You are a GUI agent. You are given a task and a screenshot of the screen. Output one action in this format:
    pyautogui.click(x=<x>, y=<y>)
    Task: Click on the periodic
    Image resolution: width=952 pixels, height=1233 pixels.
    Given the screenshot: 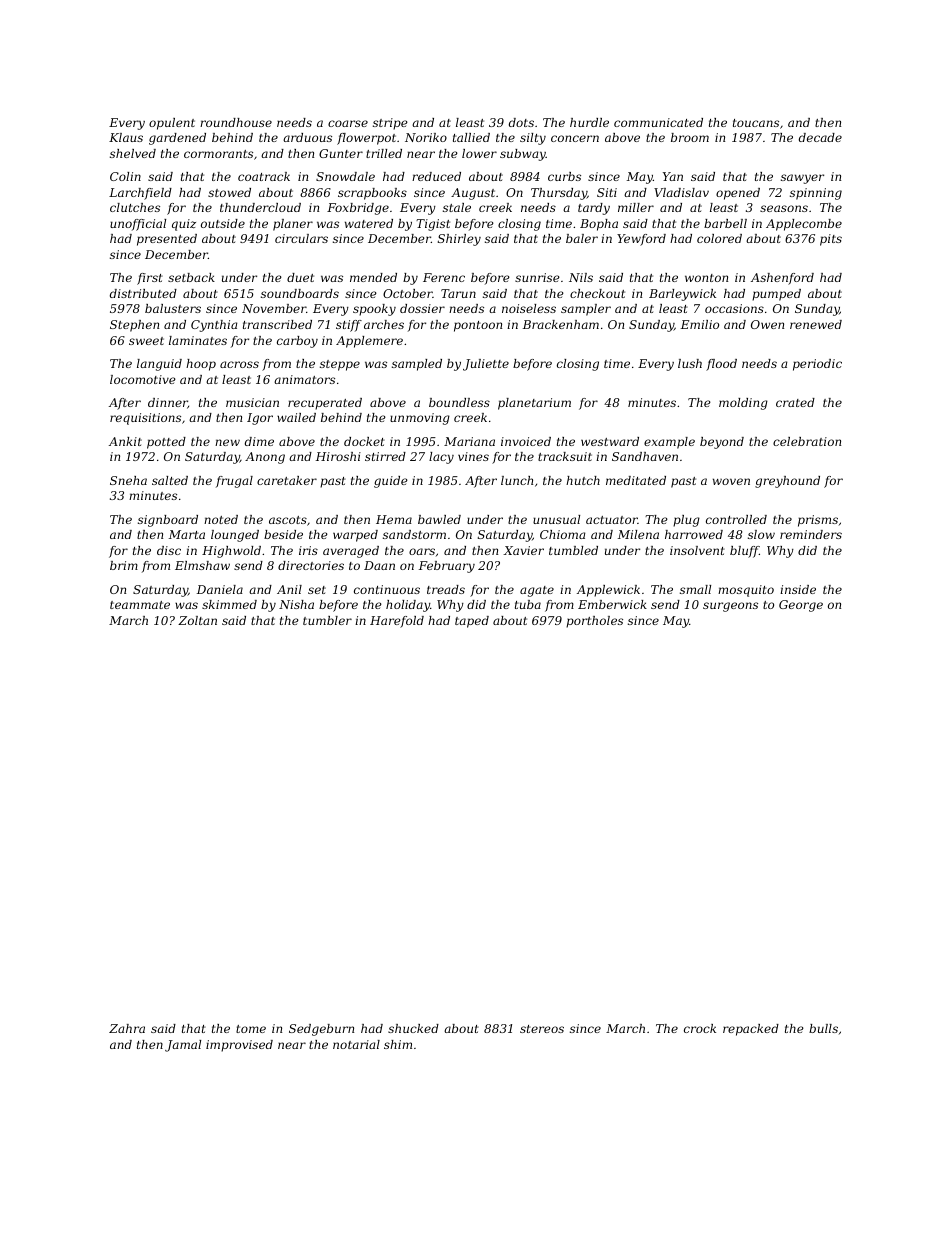 What is the action you would take?
    pyautogui.click(x=817, y=365)
